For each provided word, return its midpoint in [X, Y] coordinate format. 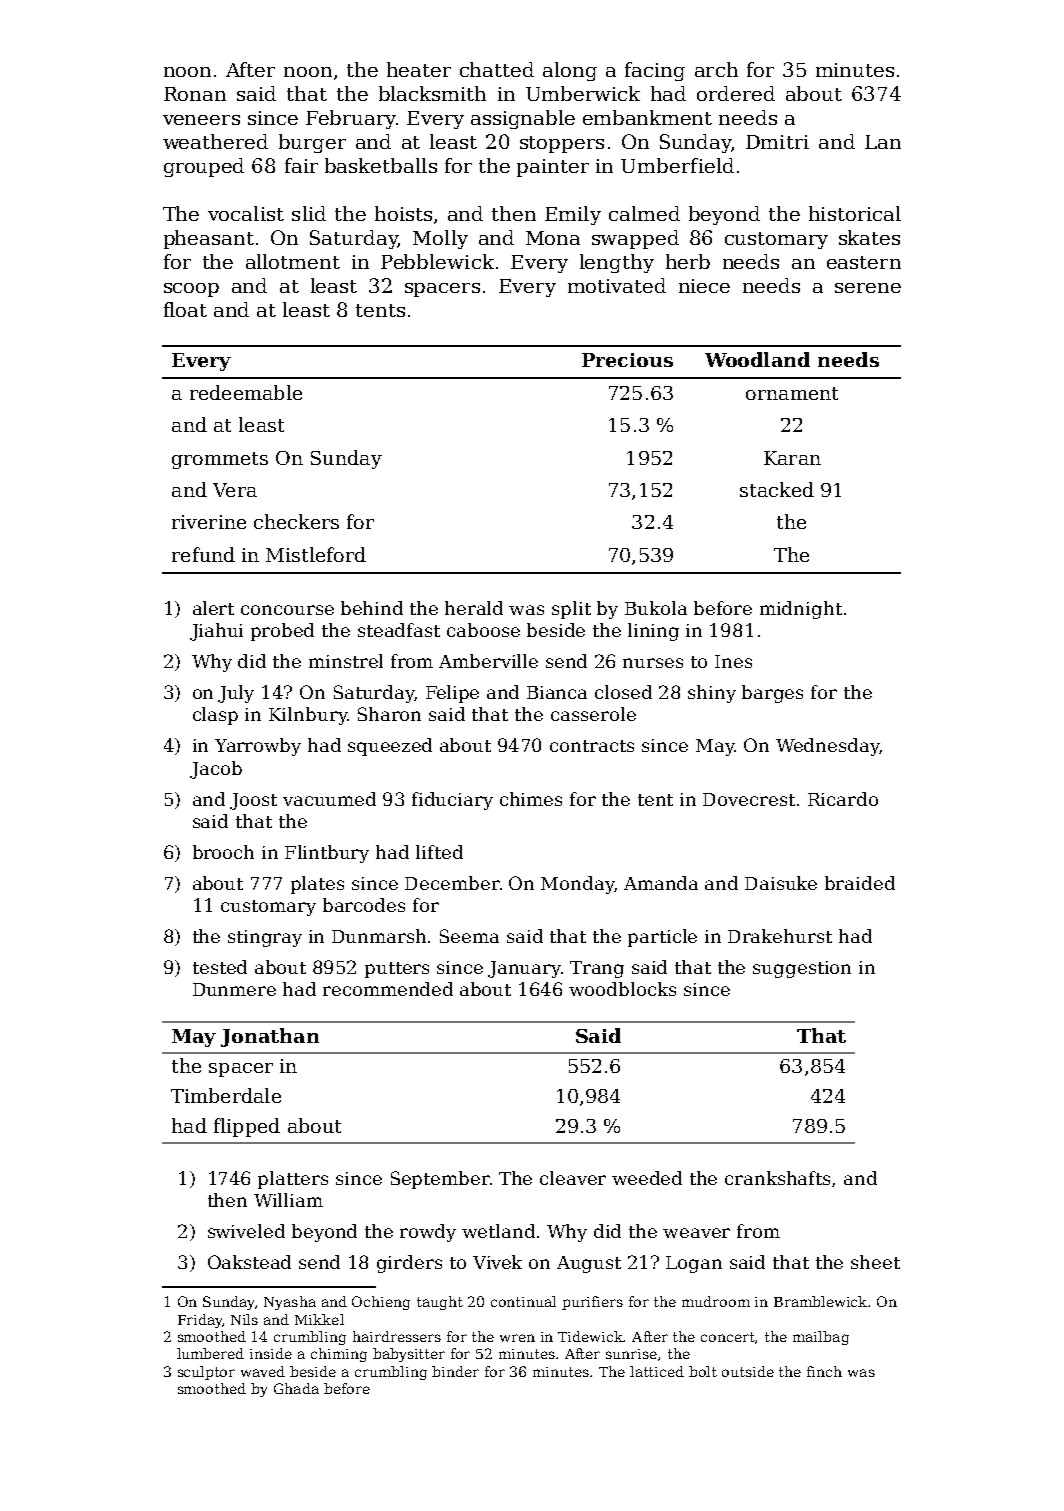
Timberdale [226, 1095]
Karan [792, 458]
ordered [736, 93]
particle [662, 938]
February [351, 119]
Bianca [557, 692]
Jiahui [216, 632]
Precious [627, 360]
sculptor [206, 1373]
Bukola [656, 608]
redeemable [246, 392]
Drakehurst [780, 936]
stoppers [562, 144]
